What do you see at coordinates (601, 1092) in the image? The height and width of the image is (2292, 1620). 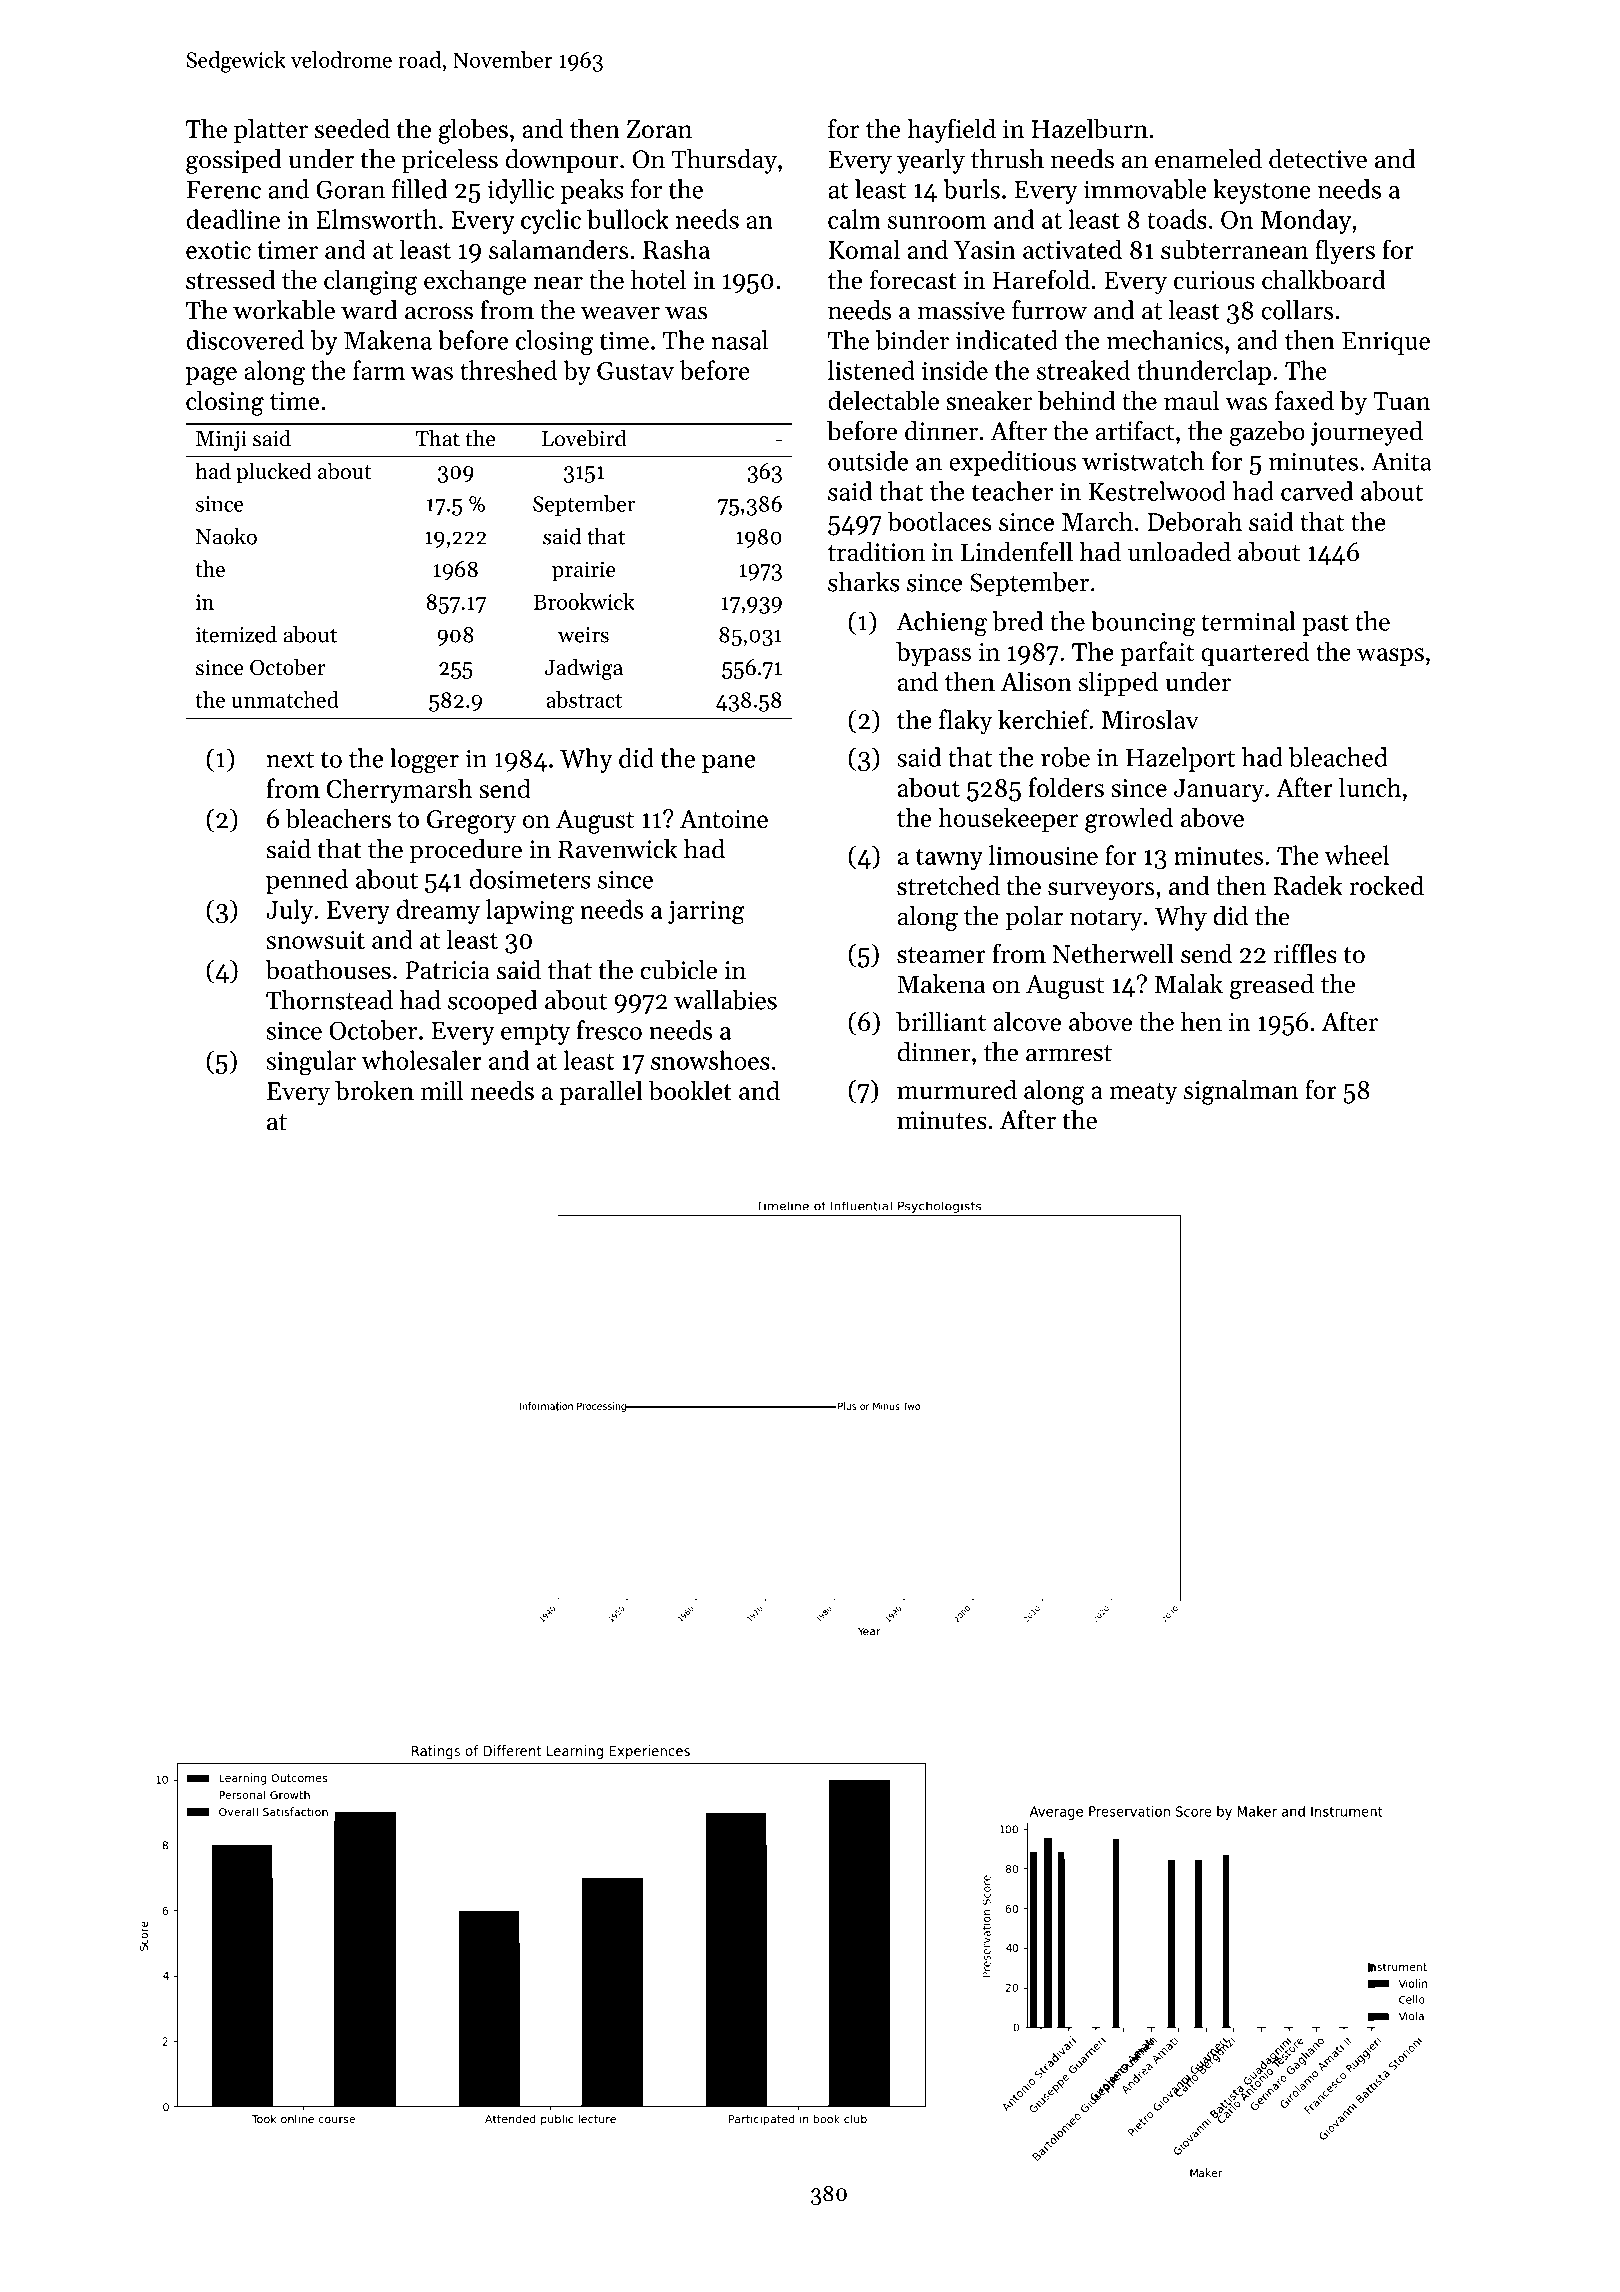 I see `parallel` at bounding box center [601, 1092].
